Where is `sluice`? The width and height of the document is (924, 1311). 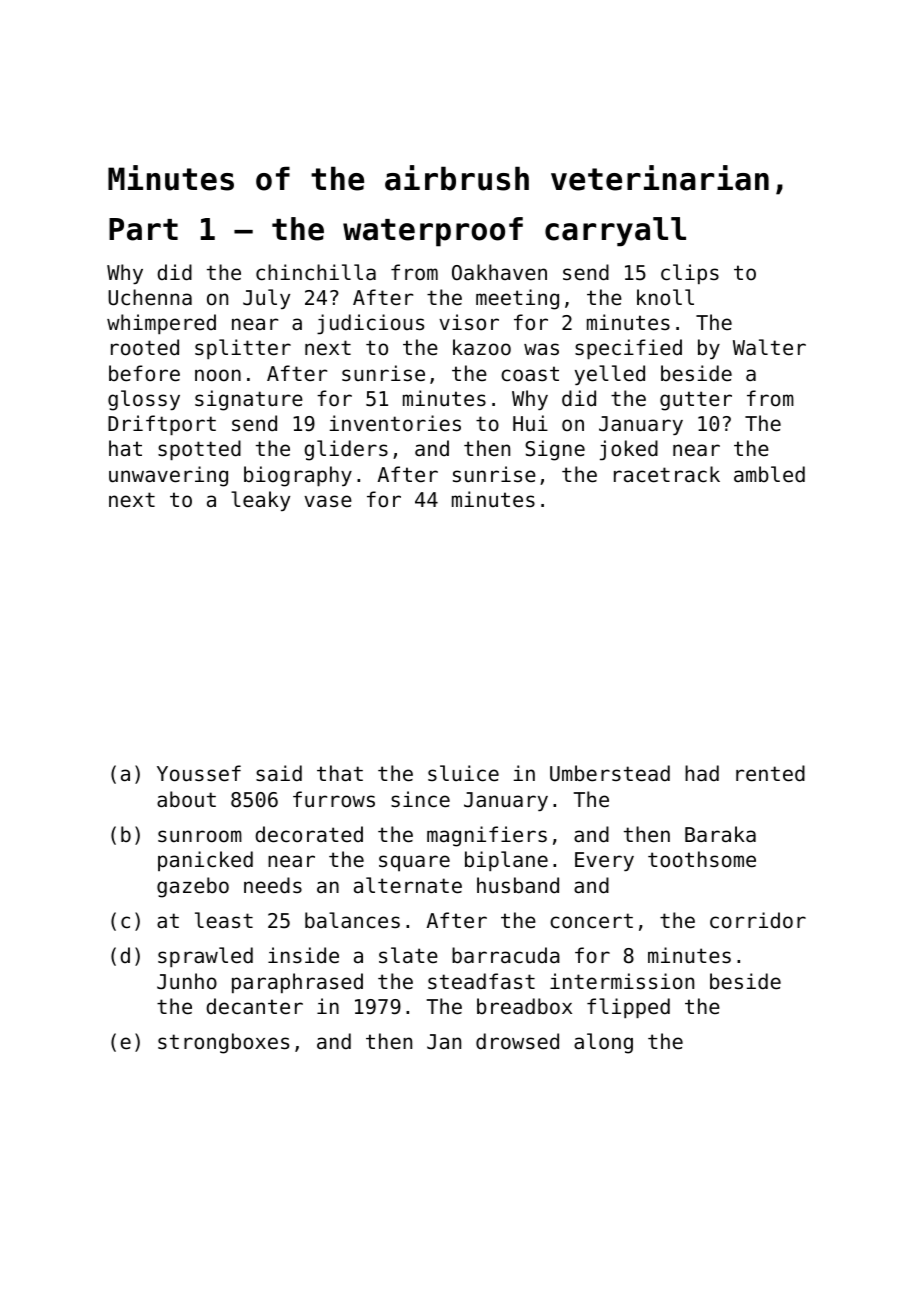 sluice is located at coordinates (463, 773).
